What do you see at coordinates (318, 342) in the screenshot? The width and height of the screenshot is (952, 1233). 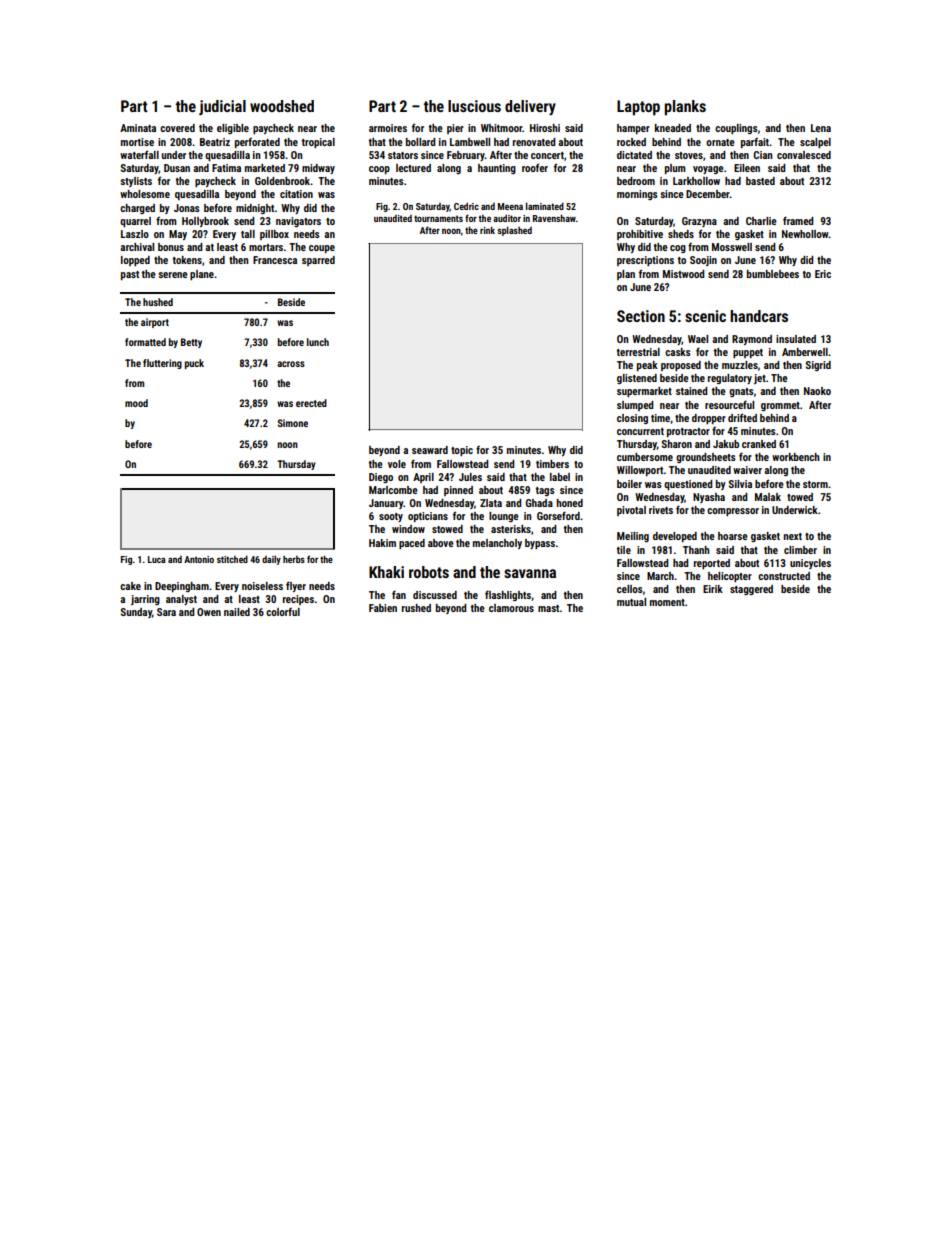 I see `lunch` at bounding box center [318, 342].
